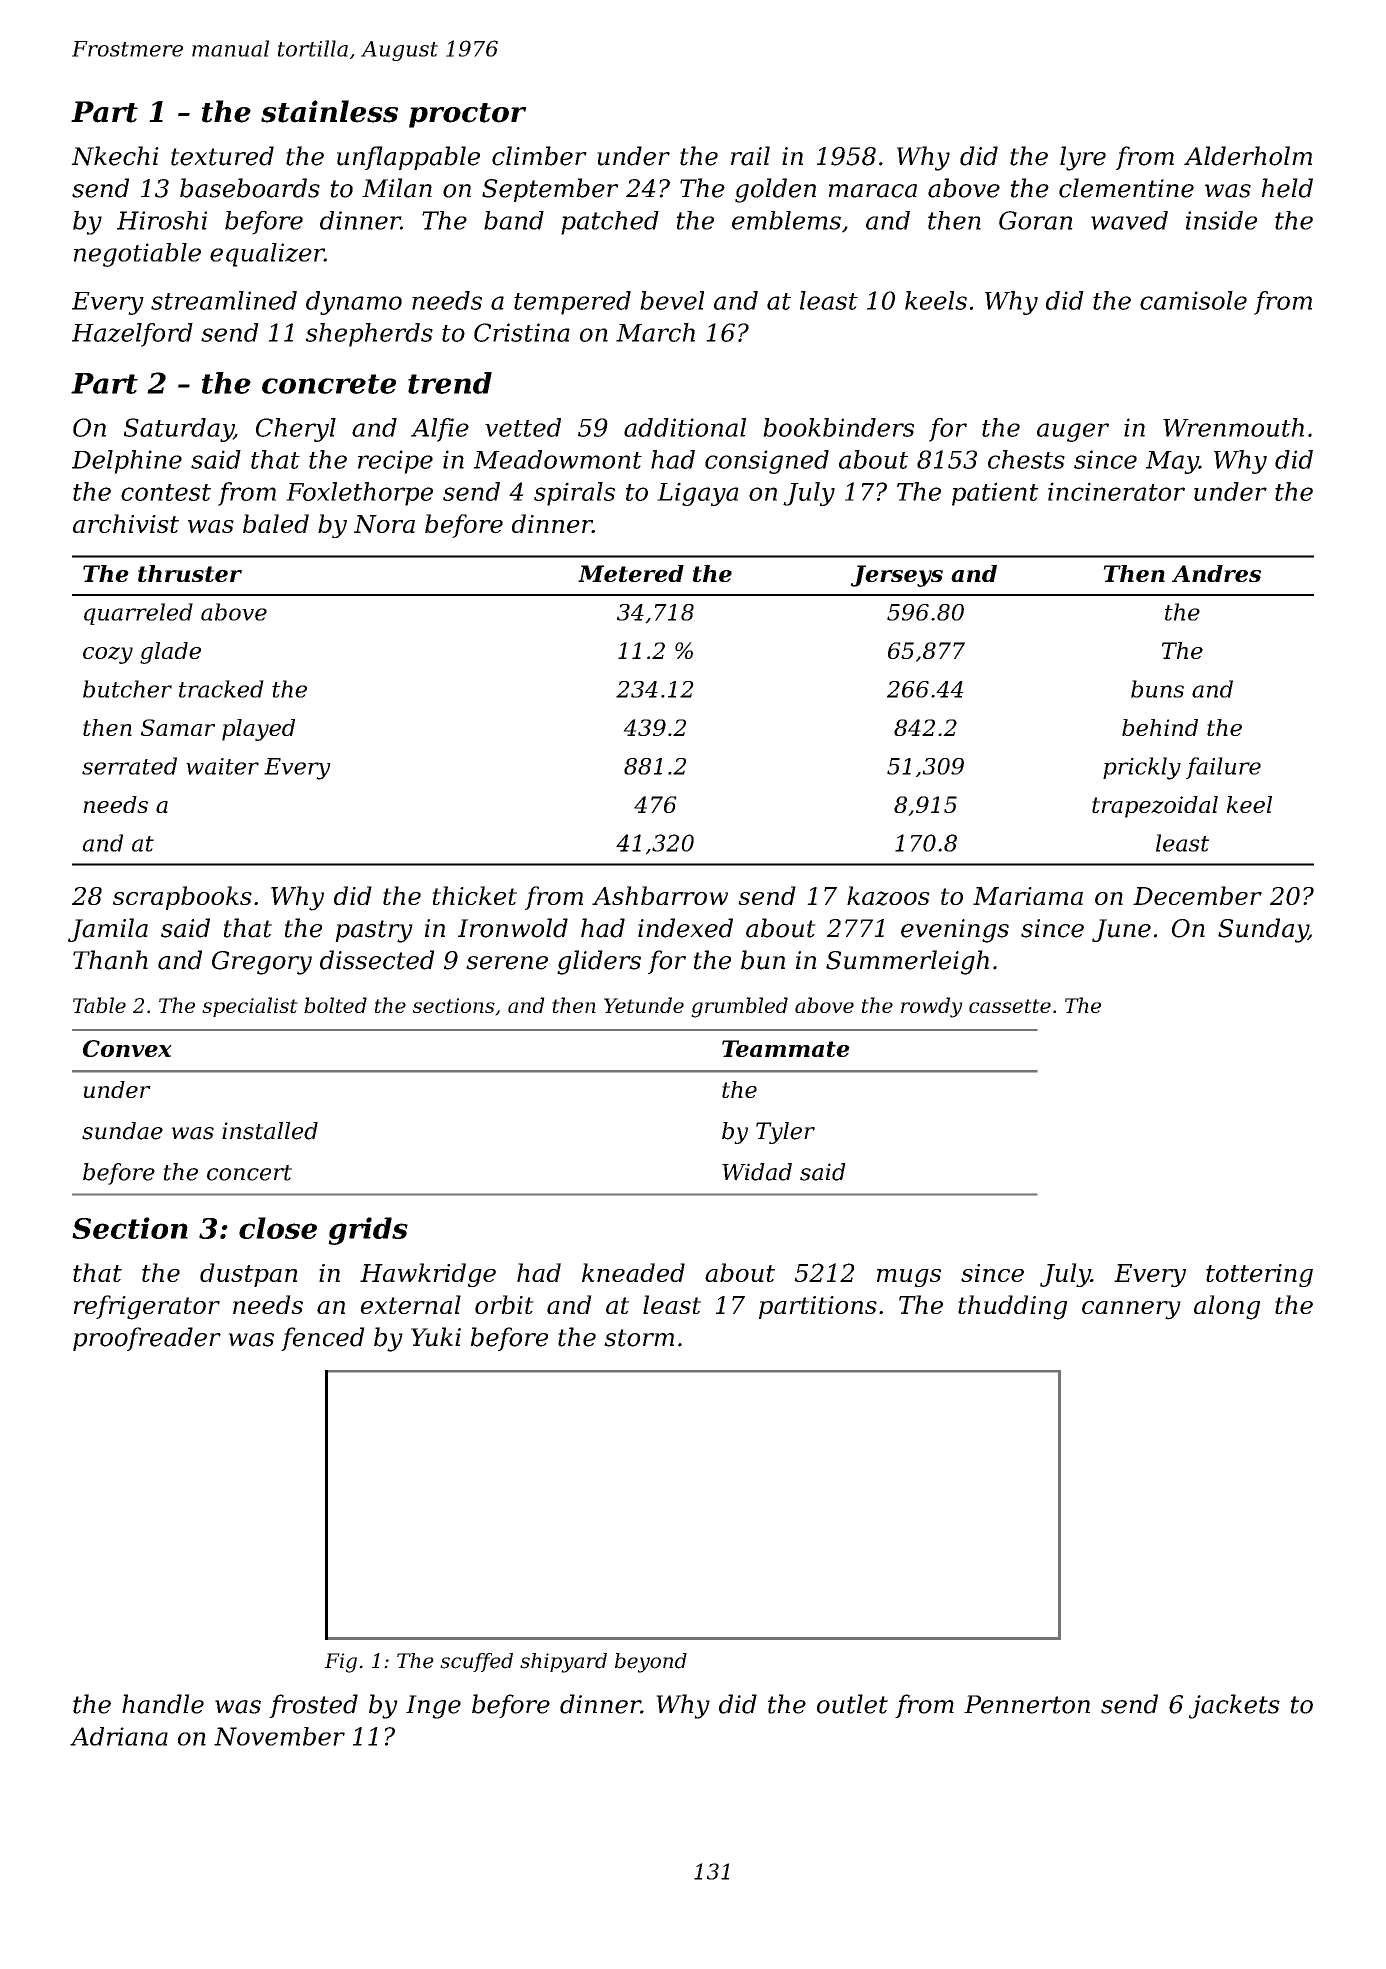  What do you see at coordinates (1131, 1310) in the page?
I see `cannery` at bounding box center [1131, 1310].
